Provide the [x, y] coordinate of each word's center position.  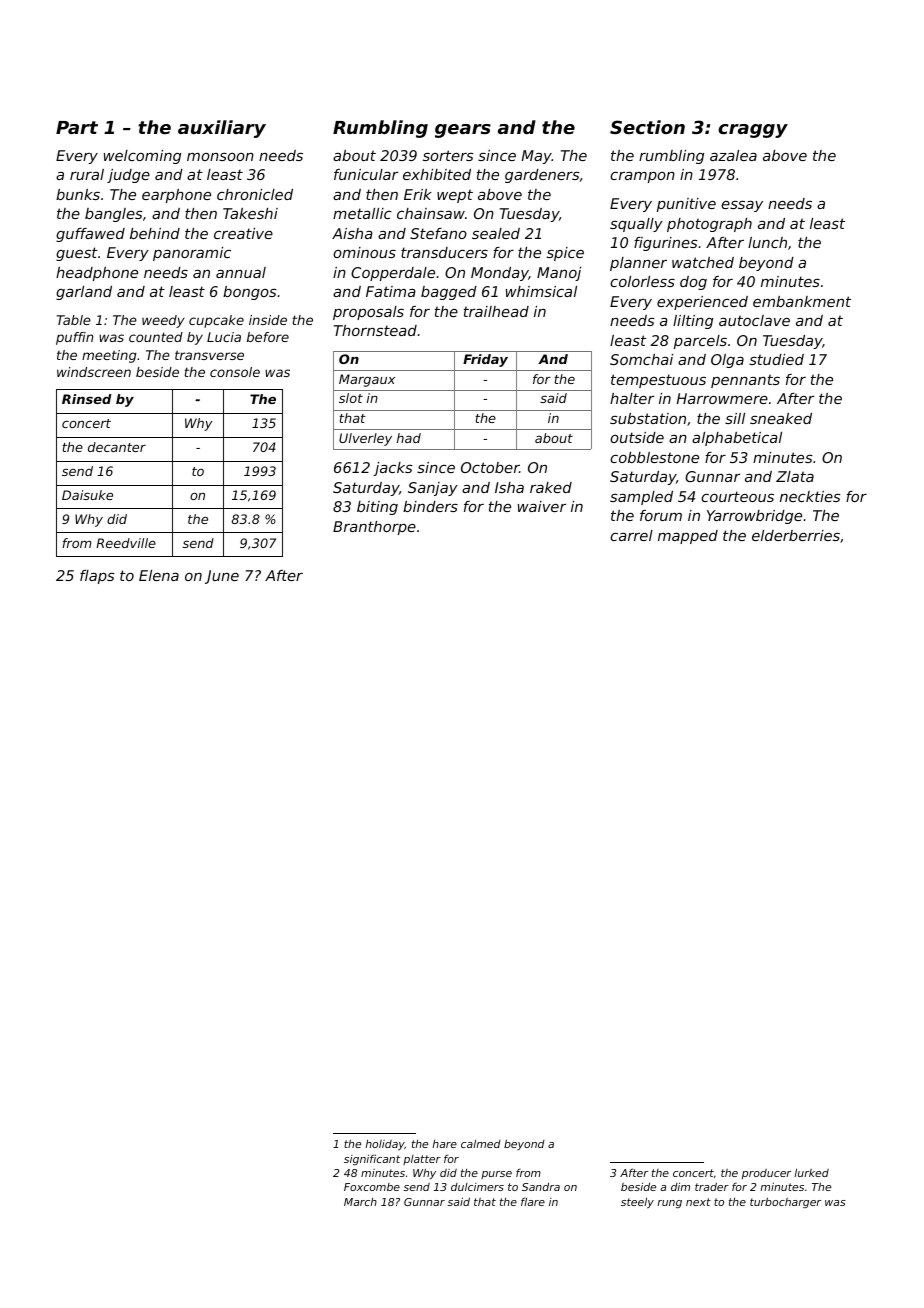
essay [742, 206]
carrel [631, 535]
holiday [385, 1145]
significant [372, 1159]
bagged [449, 293]
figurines [666, 244]
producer [766, 1174]
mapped [688, 537]
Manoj [559, 274]
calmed [481, 1144]
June [222, 577]
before [268, 337]
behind [155, 233]
